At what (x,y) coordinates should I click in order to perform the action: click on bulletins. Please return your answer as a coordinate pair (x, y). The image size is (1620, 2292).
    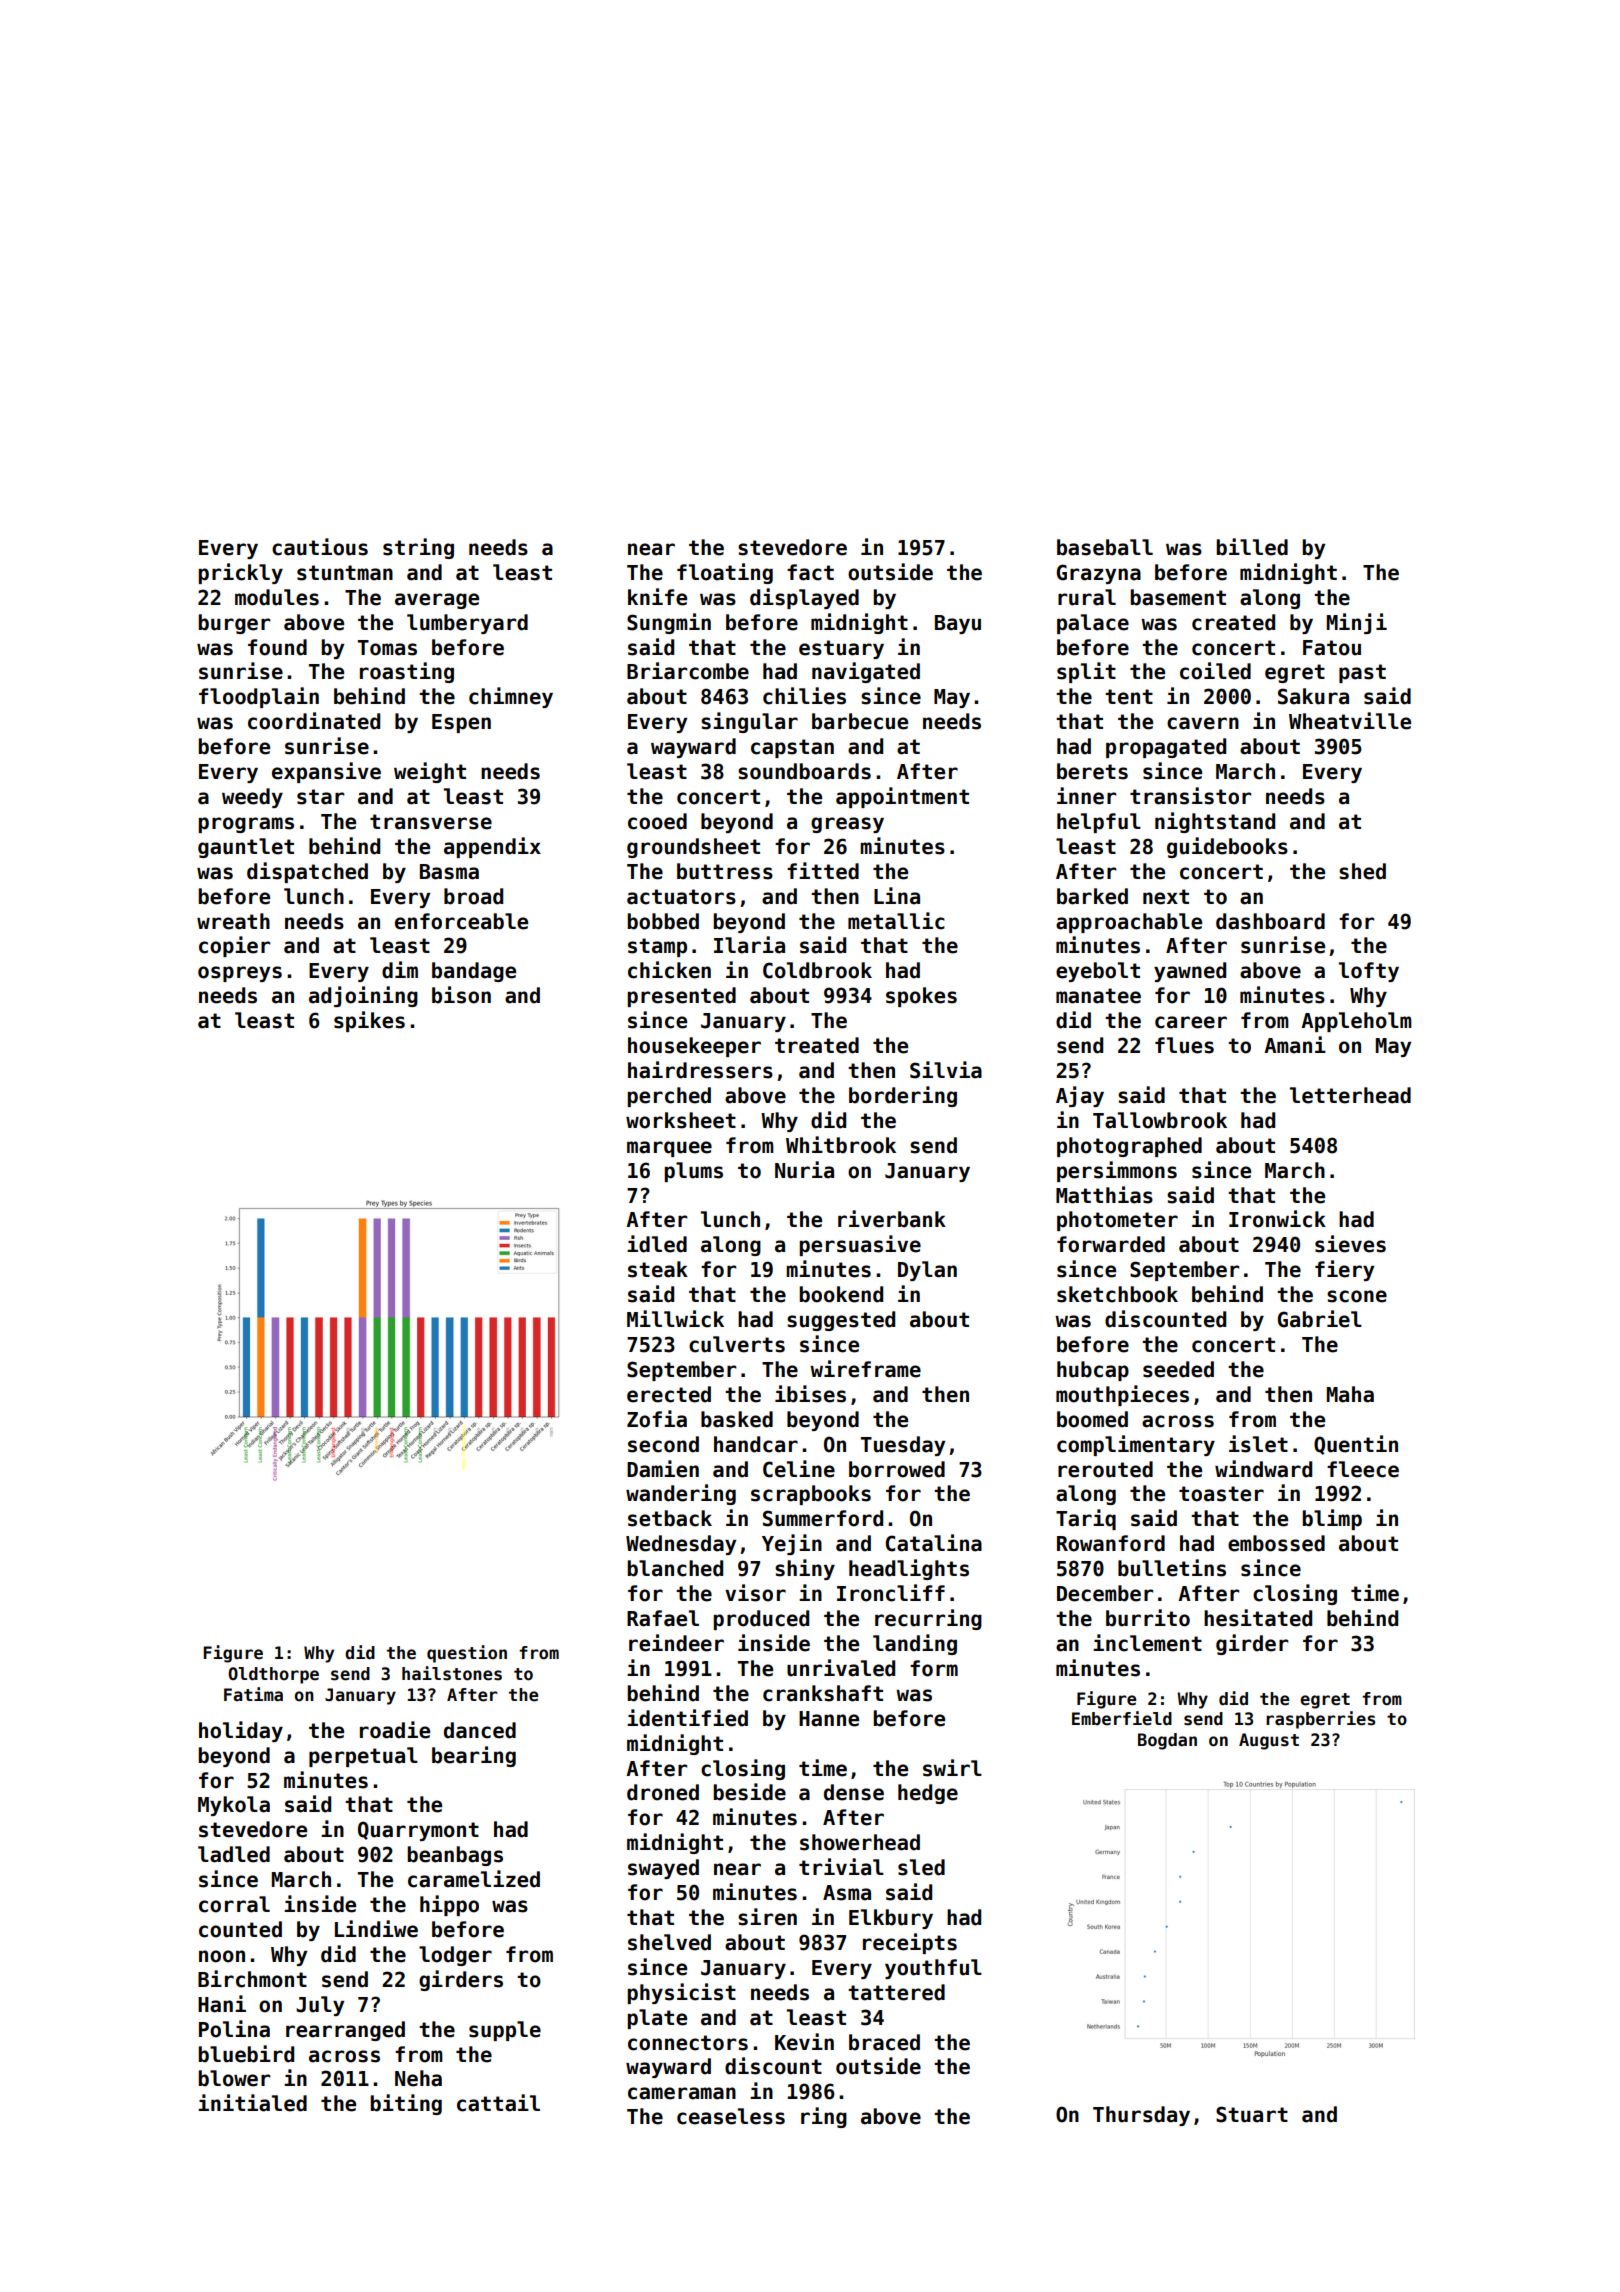
    Looking at the image, I should click on (1172, 1568).
